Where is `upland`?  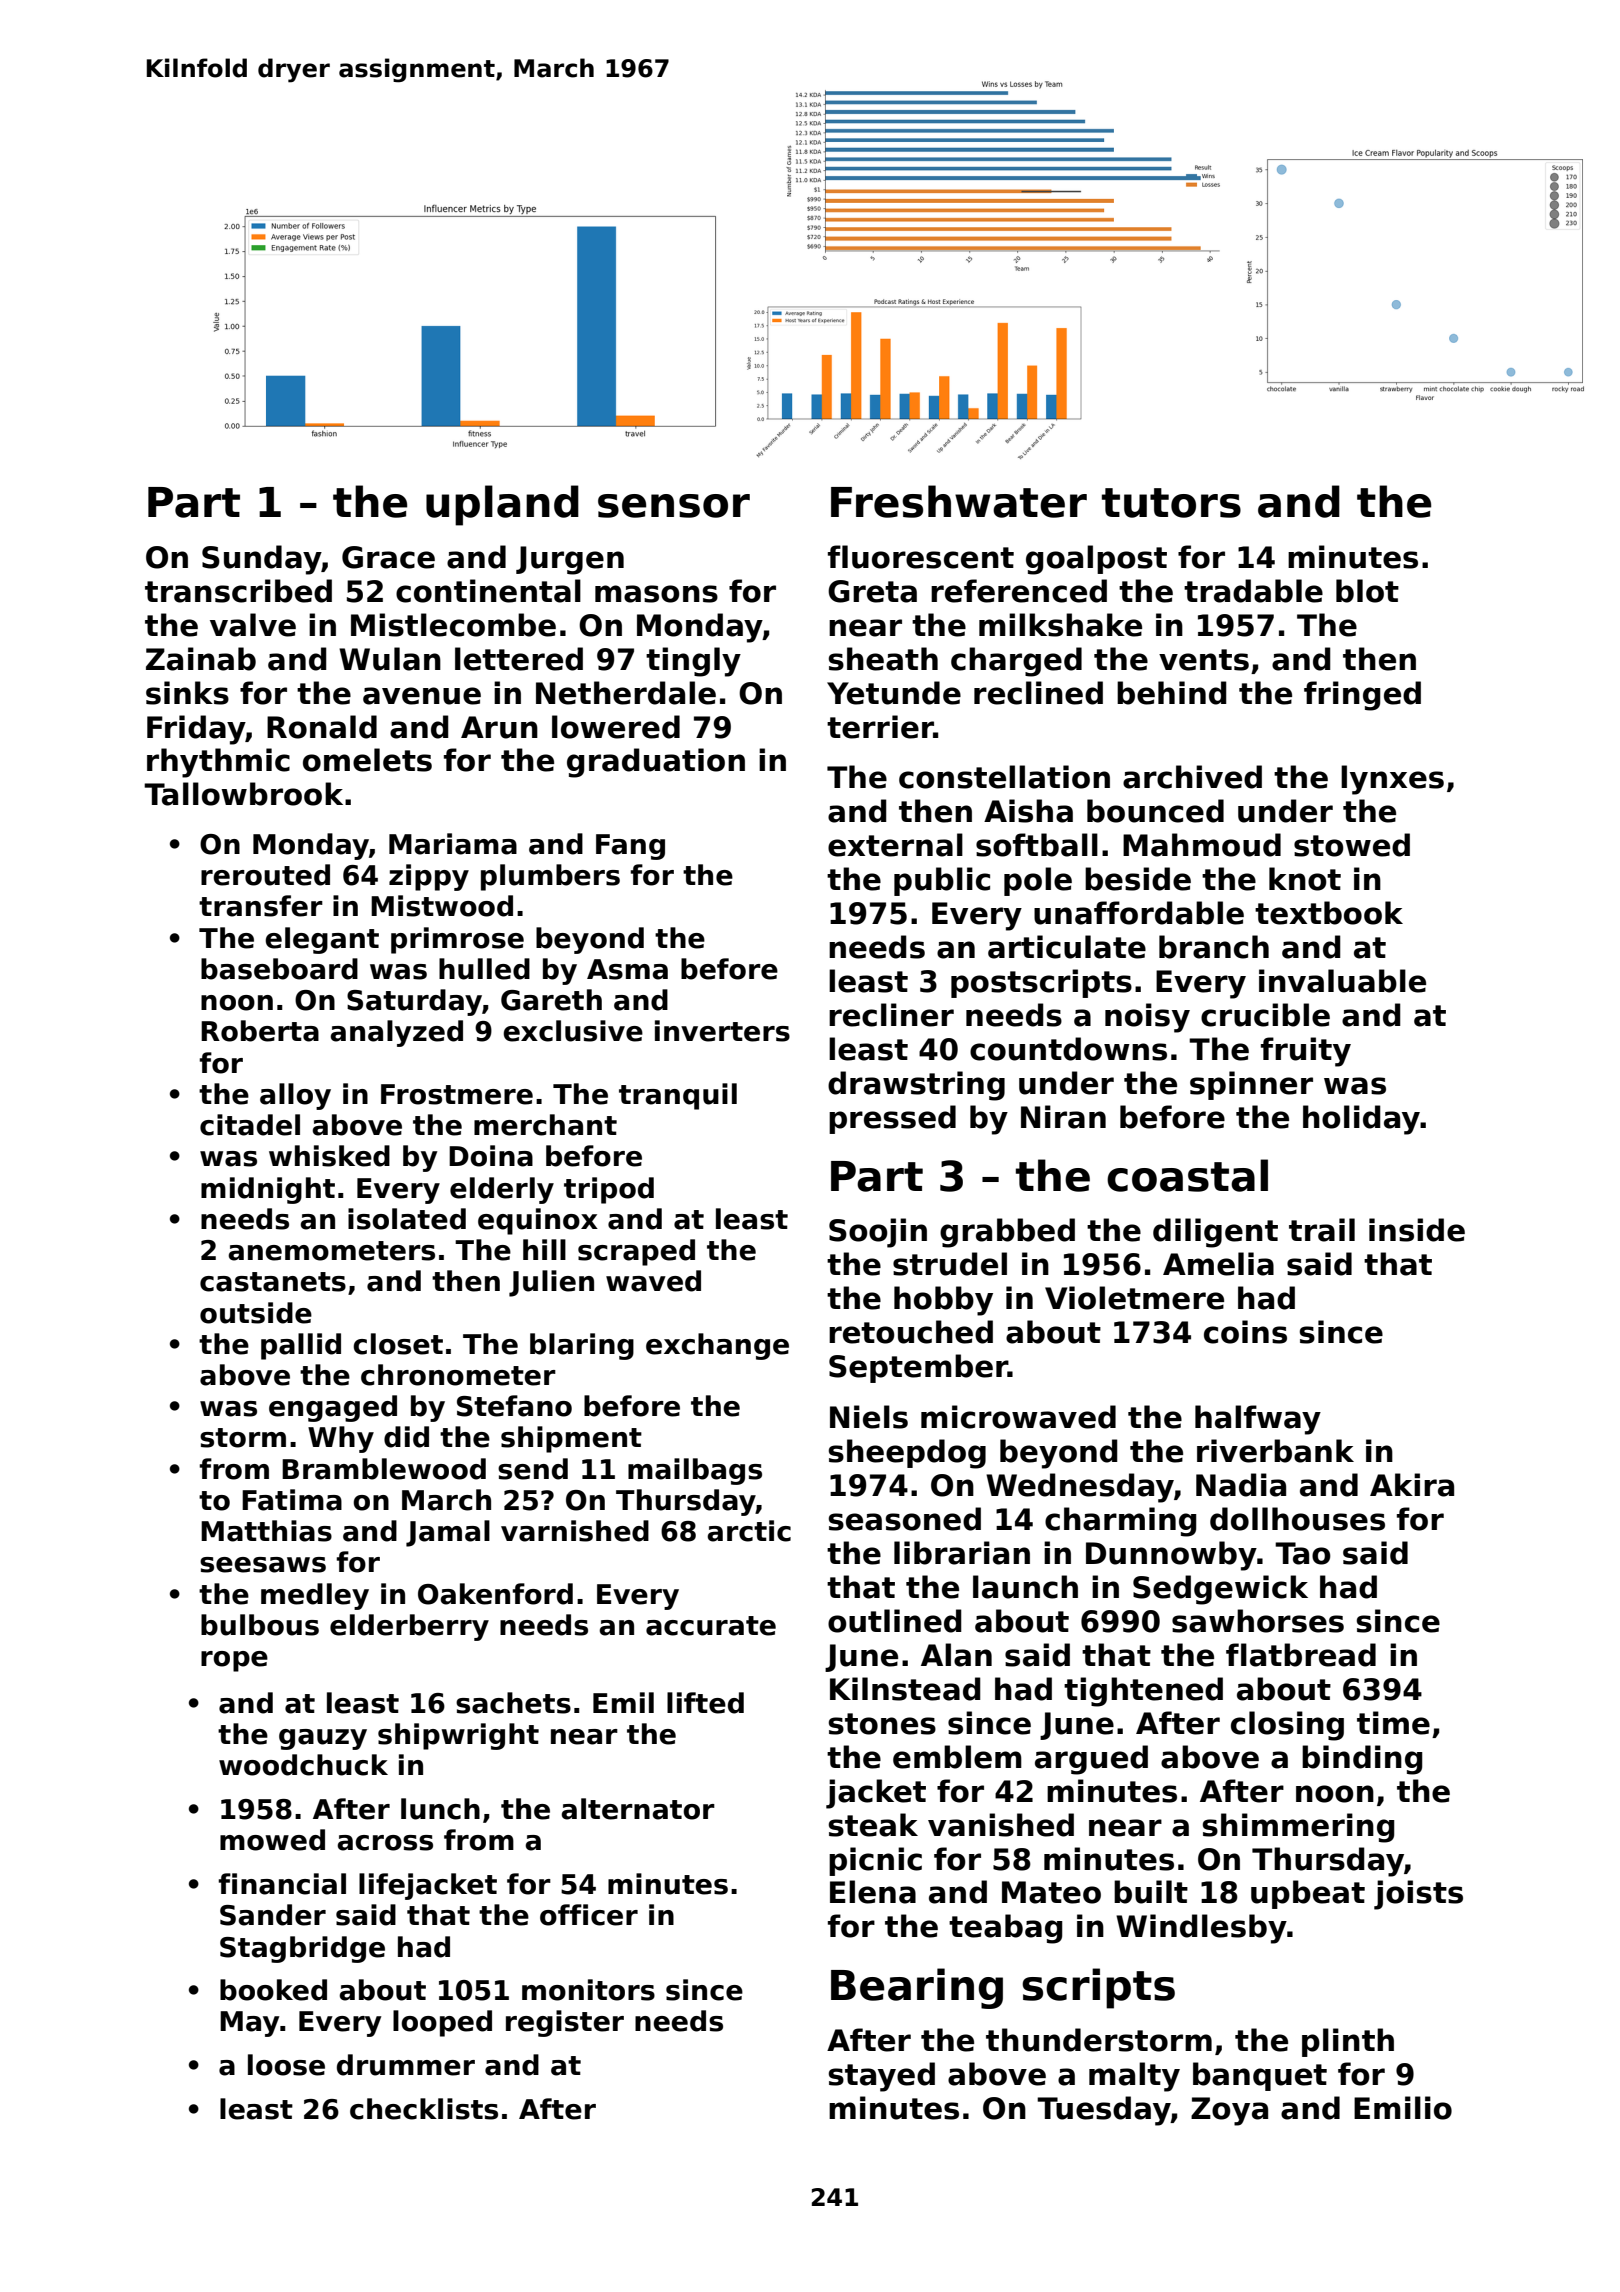 upland is located at coordinates (502, 505).
